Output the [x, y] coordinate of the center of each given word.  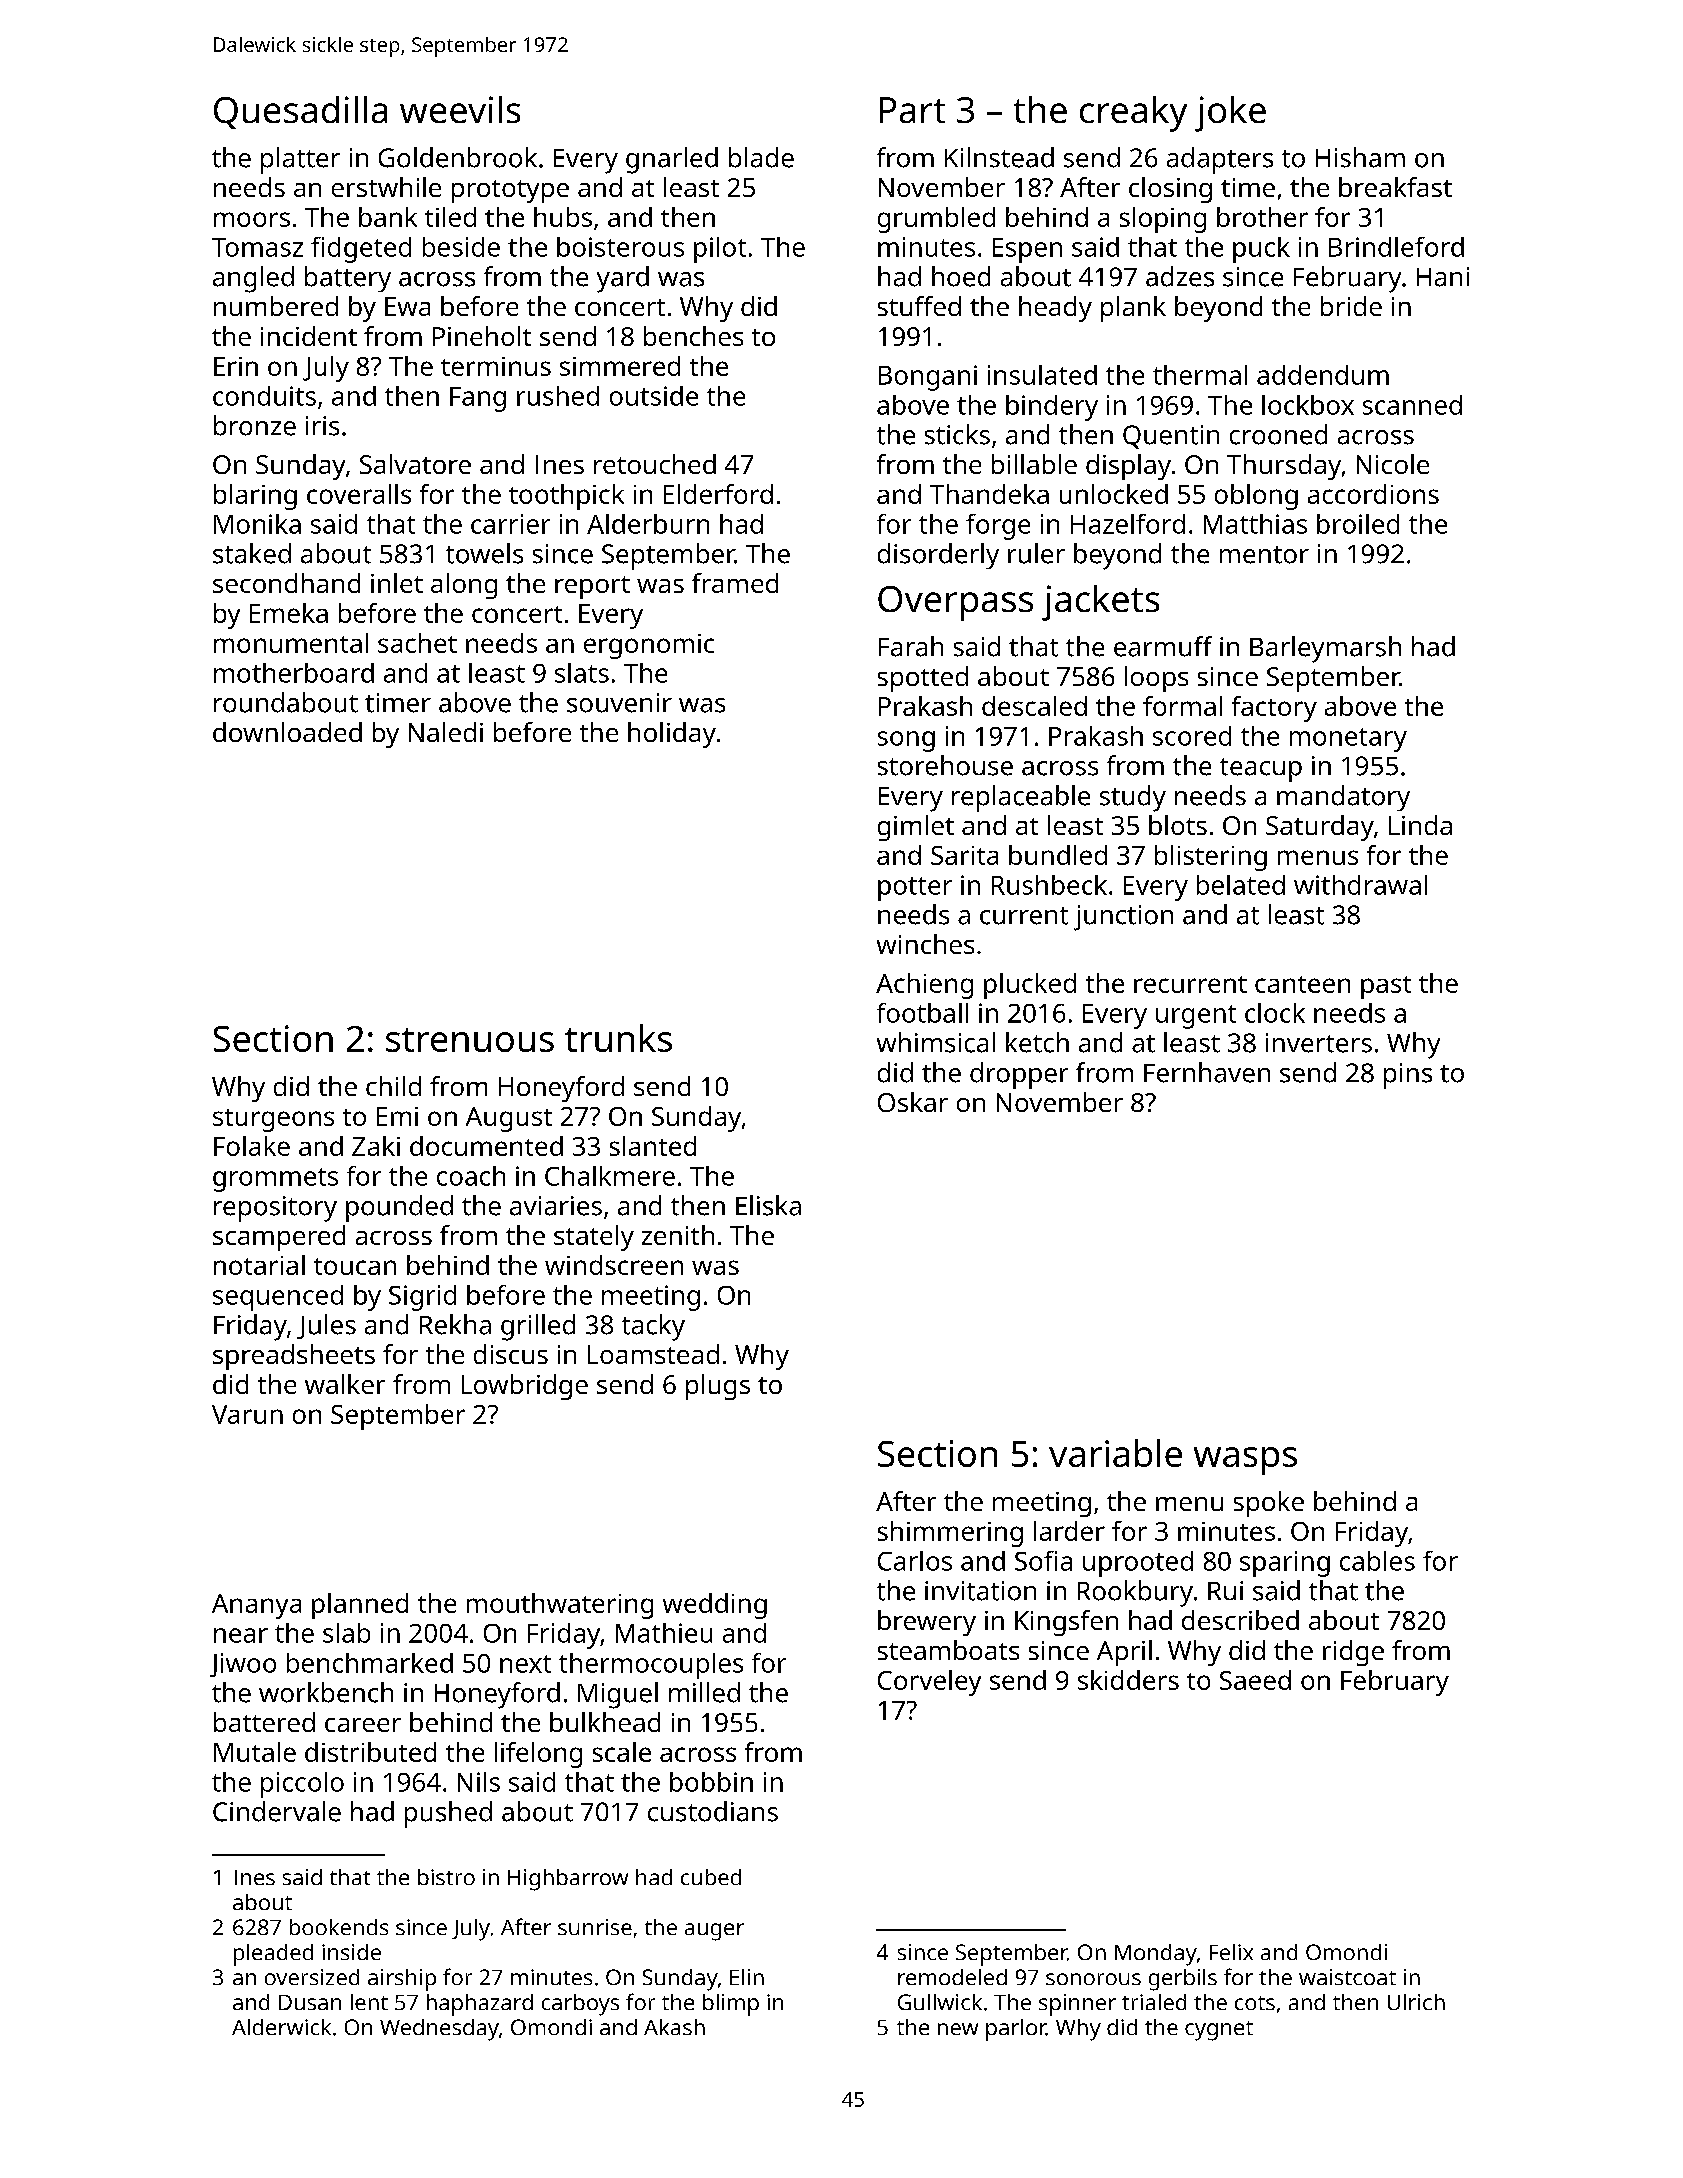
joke [1230, 114]
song [906, 741]
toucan [355, 1266]
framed [735, 583]
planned [360, 1606]
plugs [718, 1387]
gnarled [672, 160]
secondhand [286, 583]
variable [1115, 1453]
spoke [1269, 1504]
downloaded [287, 732]
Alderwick [281, 2027]
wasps [1245, 1461]
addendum [1323, 375]
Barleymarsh [1325, 649]
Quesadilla [300, 112]
